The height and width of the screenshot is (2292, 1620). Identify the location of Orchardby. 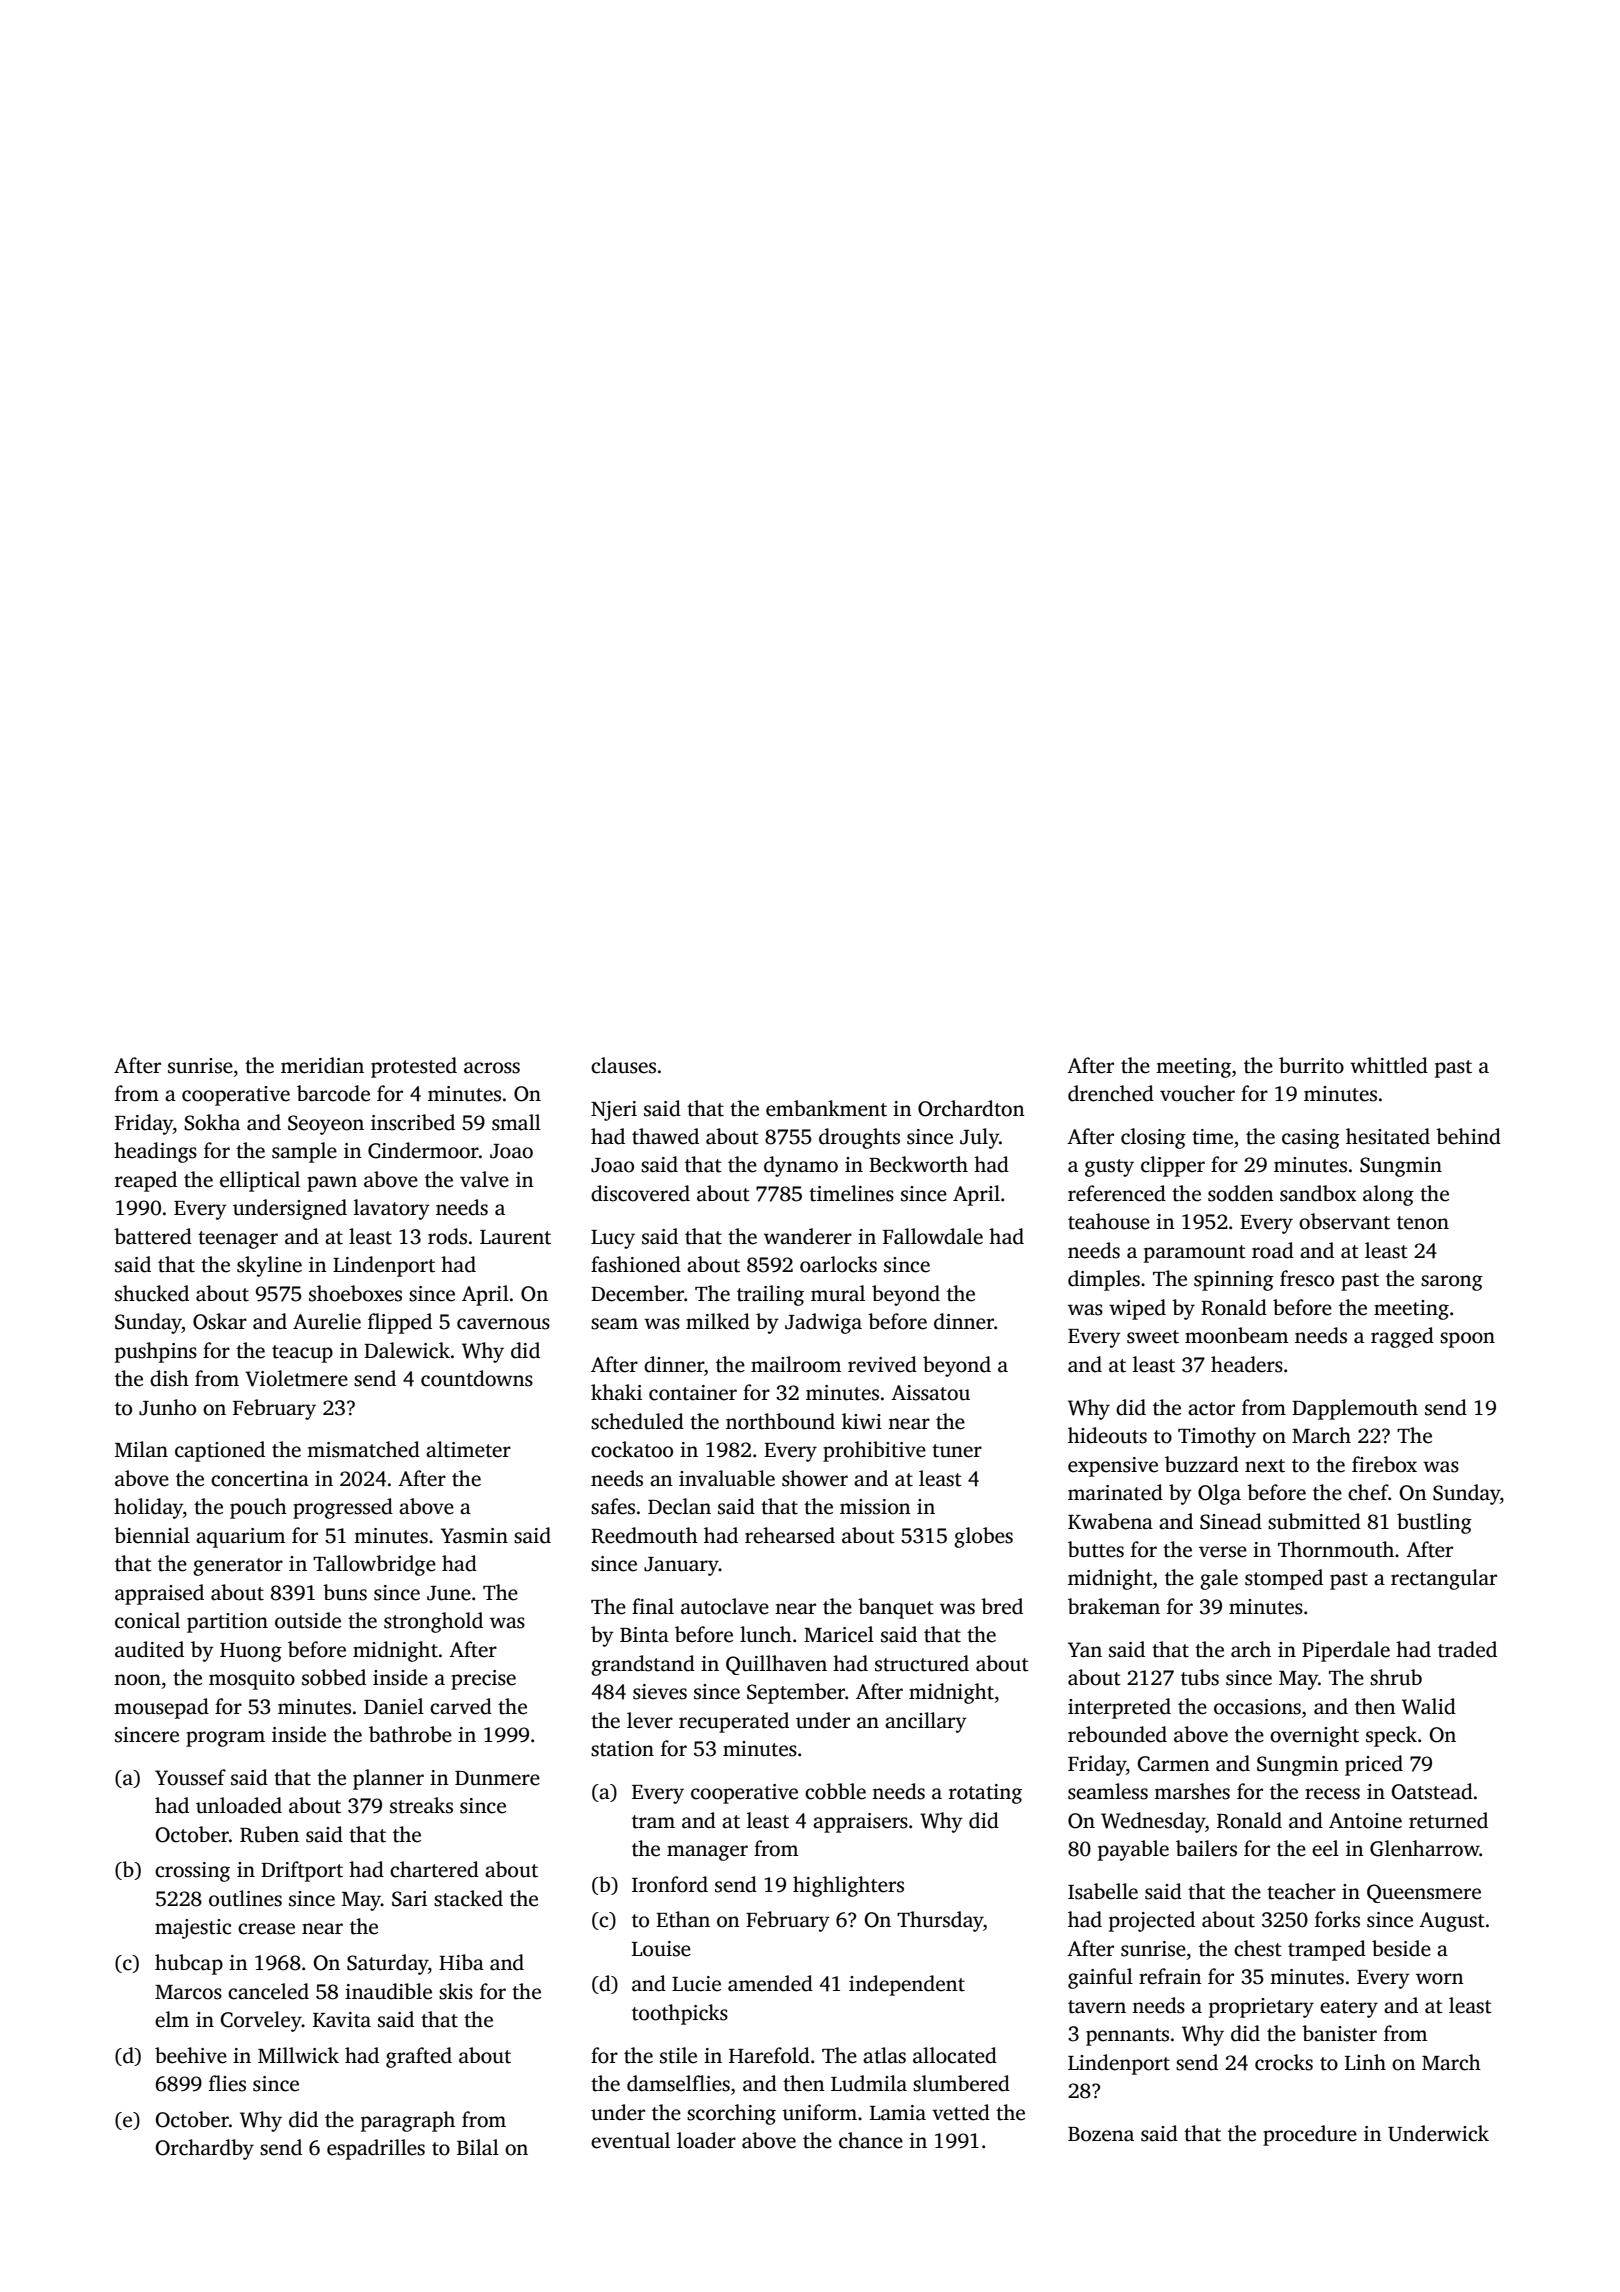
(204, 2149).
